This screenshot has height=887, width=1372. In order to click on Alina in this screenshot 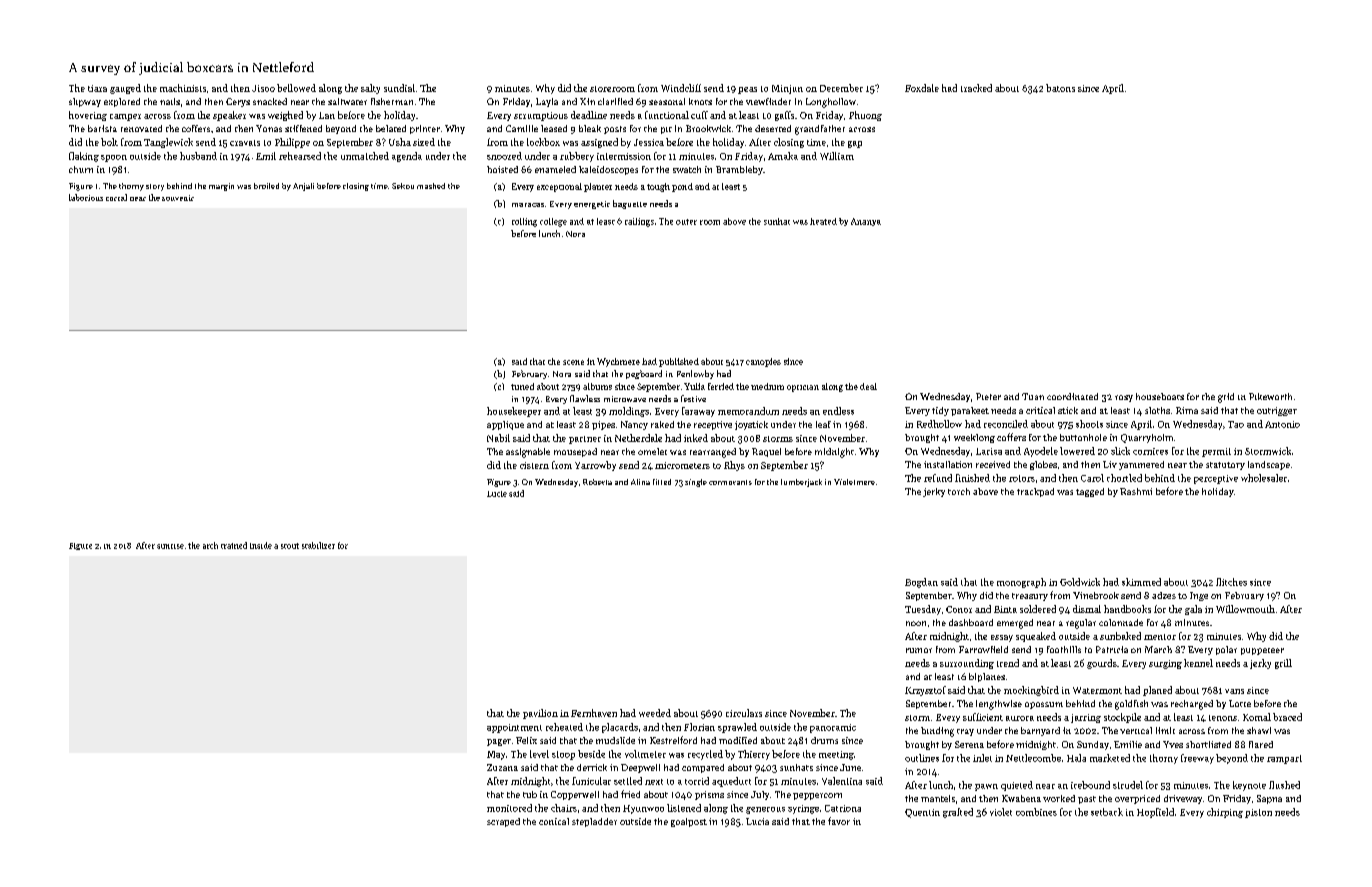, I will do `click(640, 482)`.
